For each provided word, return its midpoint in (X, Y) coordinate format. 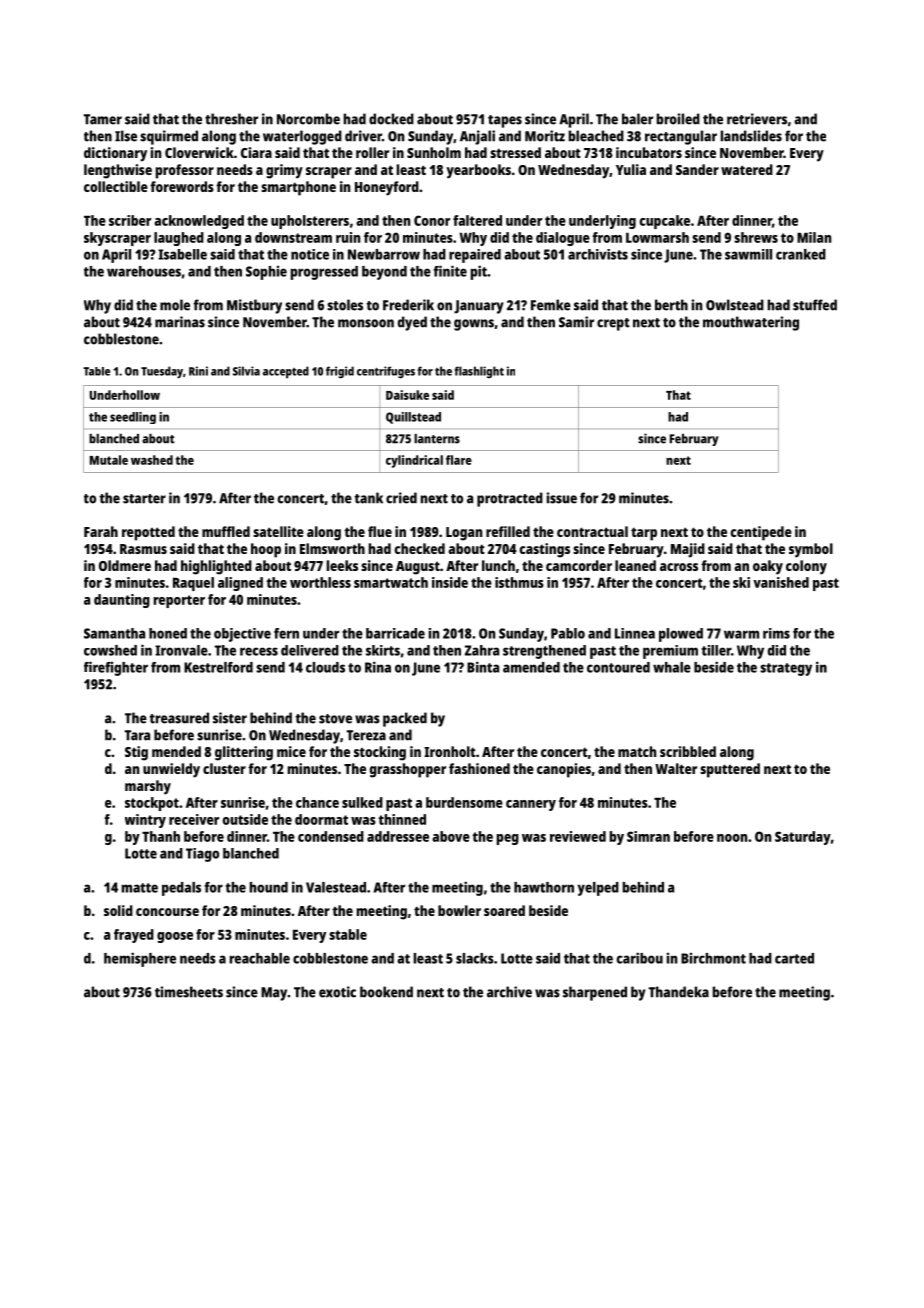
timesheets (189, 992)
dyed (412, 323)
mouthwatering (751, 323)
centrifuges (386, 372)
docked (391, 119)
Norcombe (308, 119)
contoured (618, 667)
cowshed (110, 650)
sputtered (730, 770)
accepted (286, 372)
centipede (761, 533)
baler (637, 119)
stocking (380, 753)
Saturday (803, 838)
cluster (224, 768)
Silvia (246, 371)
